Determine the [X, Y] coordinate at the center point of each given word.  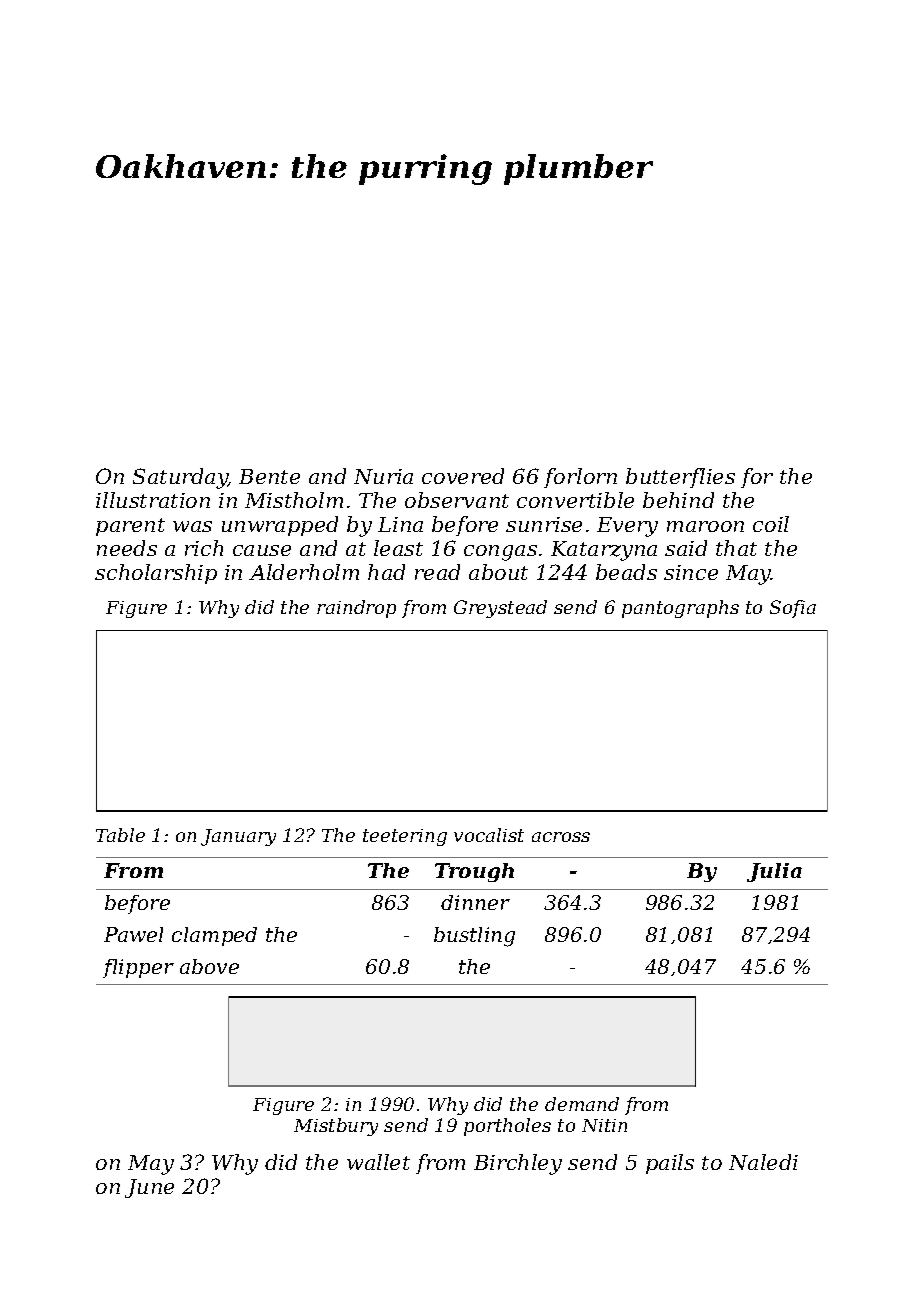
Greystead [500, 609]
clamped [214, 936]
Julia [774, 872]
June [149, 1188]
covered [463, 476]
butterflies [680, 478]
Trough [474, 872]
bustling [474, 937]
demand [582, 1104]
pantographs [680, 609]
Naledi [763, 1162]
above [209, 966]
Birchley [518, 1164]
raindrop [356, 609]
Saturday [180, 478]
